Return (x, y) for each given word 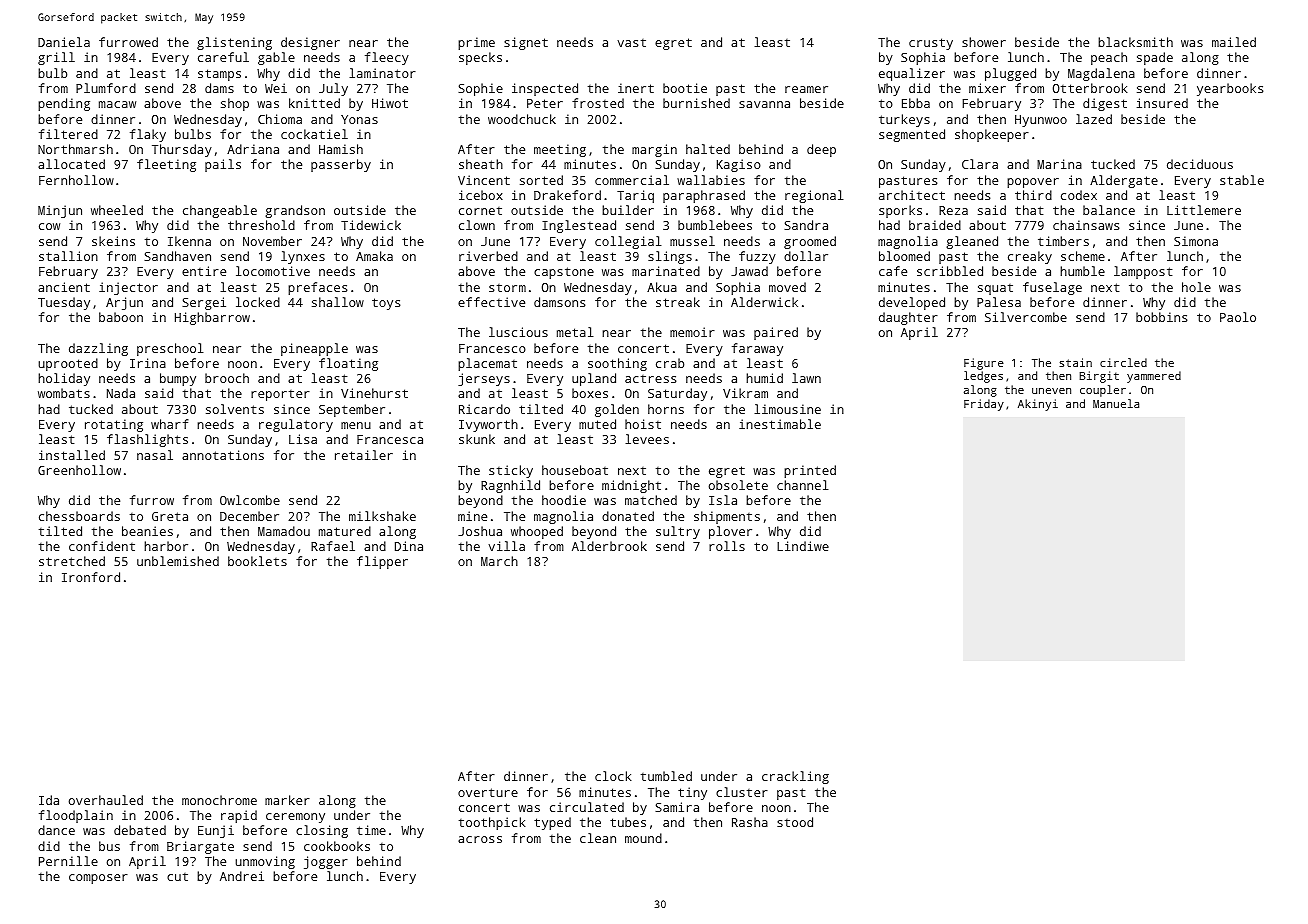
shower (984, 42)
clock (613, 776)
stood (795, 822)
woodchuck (522, 119)
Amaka (374, 256)
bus (109, 846)
